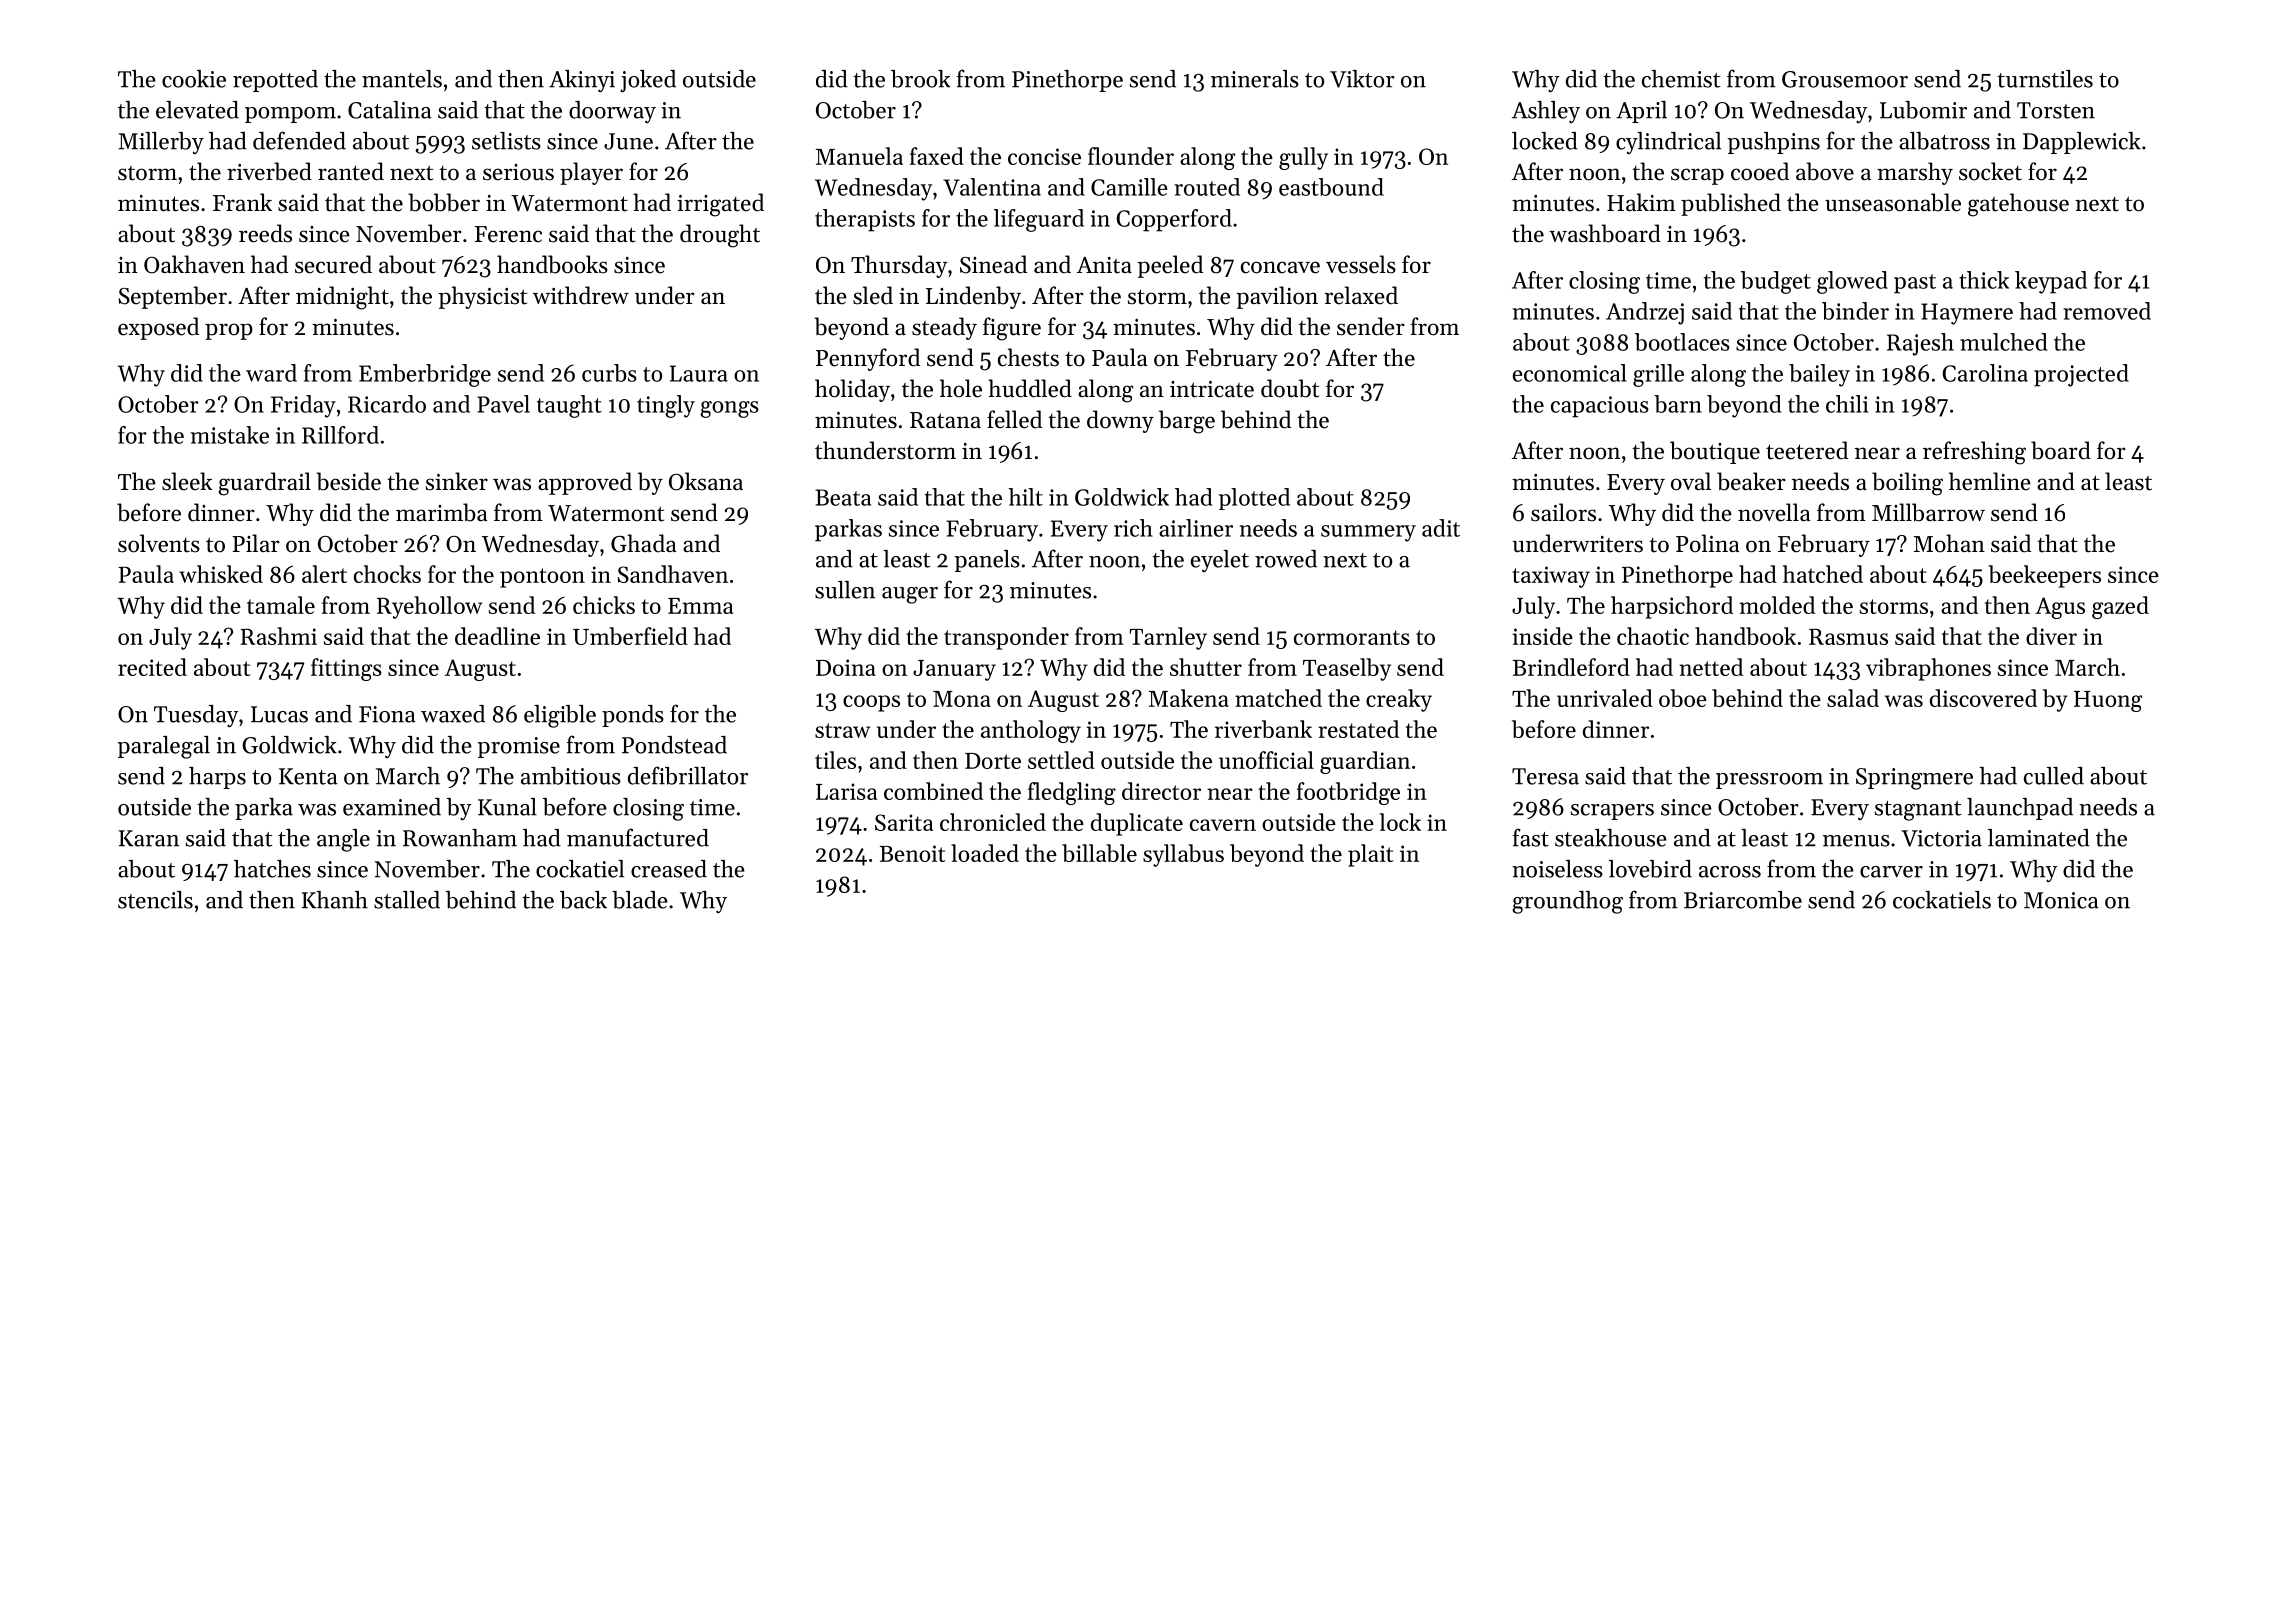  What do you see at coordinates (346, 669) in the document?
I see `fittings` at bounding box center [346, 669].
